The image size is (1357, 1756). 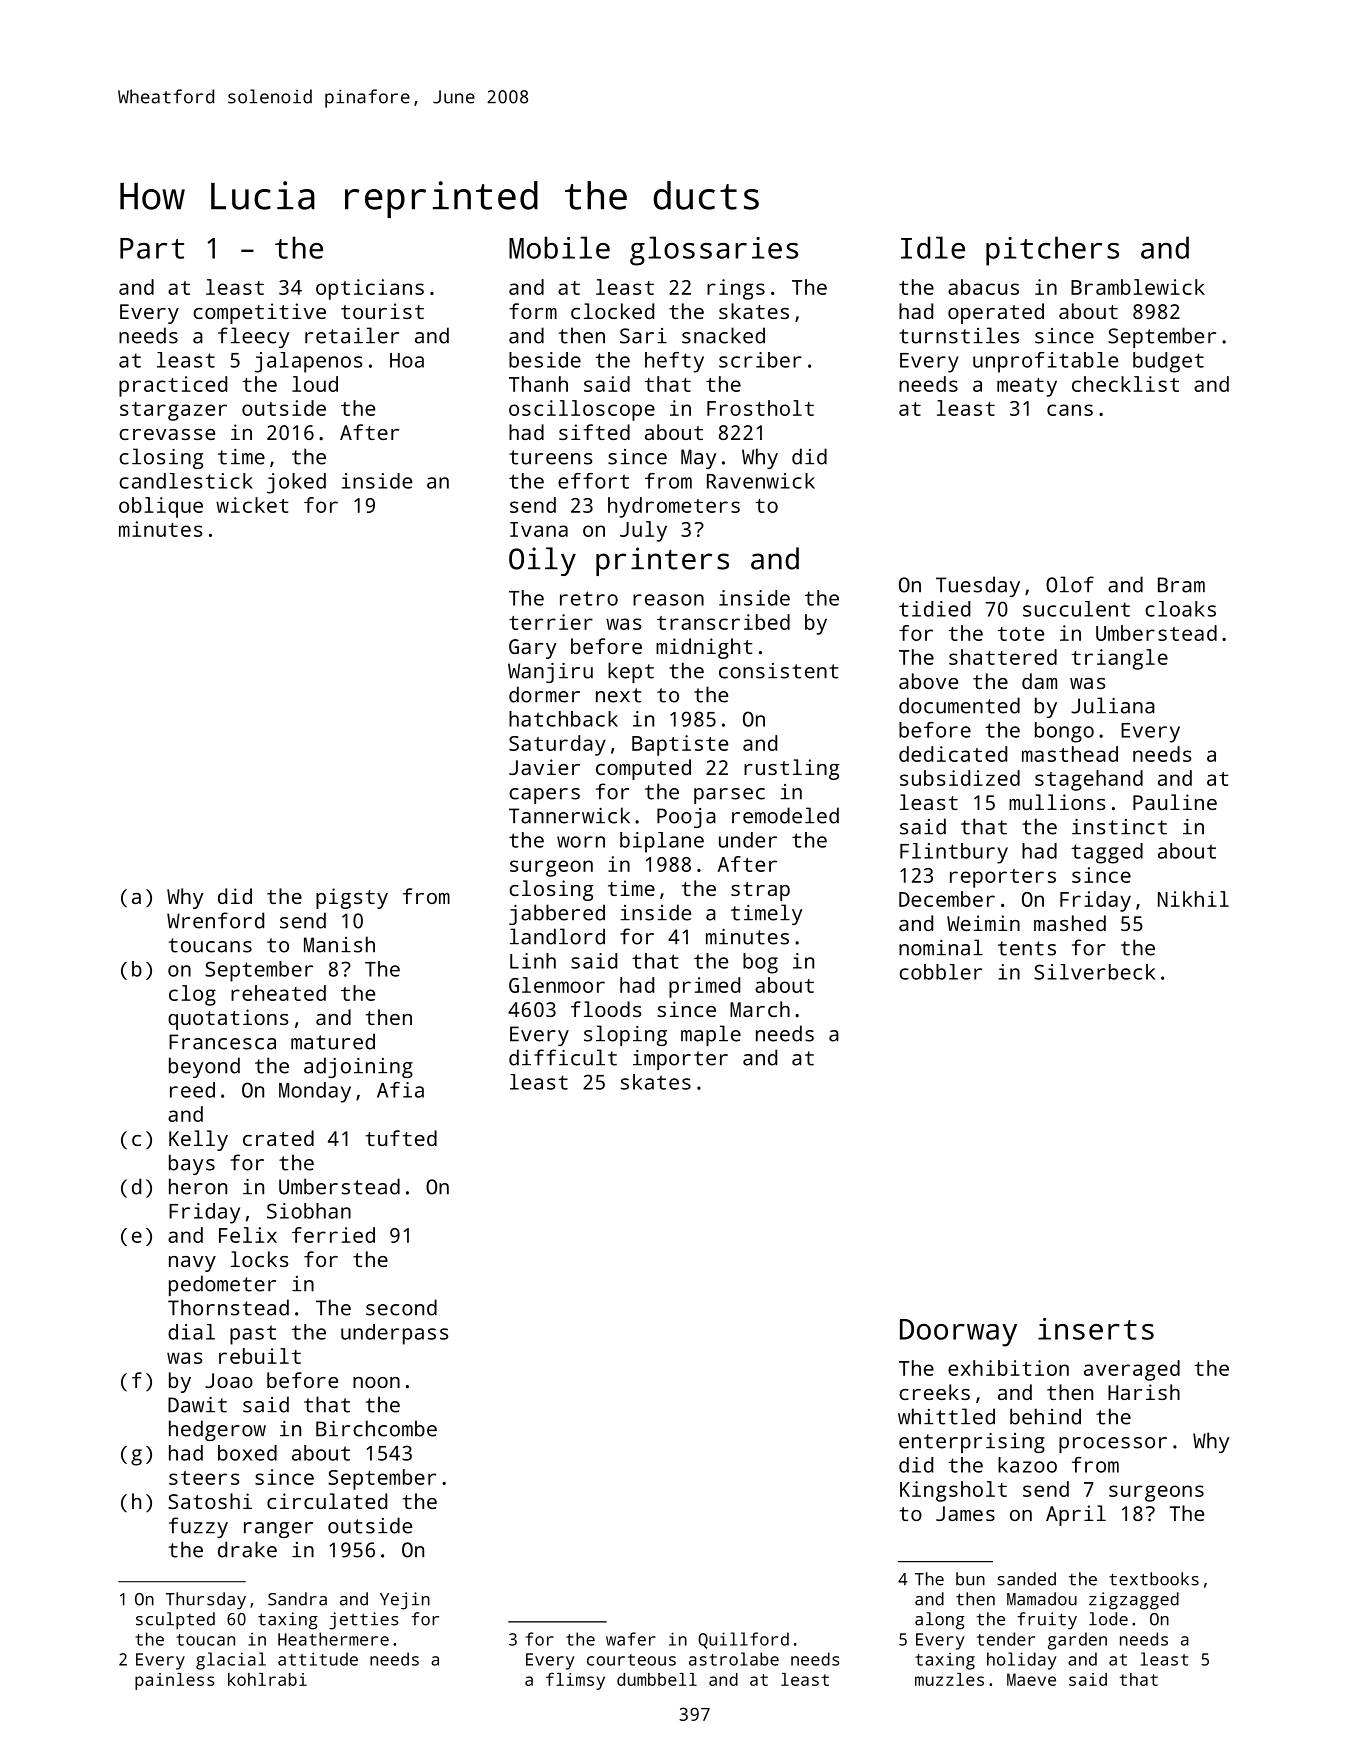 What do you see at coordinates (215, 920) in the document?
I see `Wrenford` at bounding box center [215, 920].
